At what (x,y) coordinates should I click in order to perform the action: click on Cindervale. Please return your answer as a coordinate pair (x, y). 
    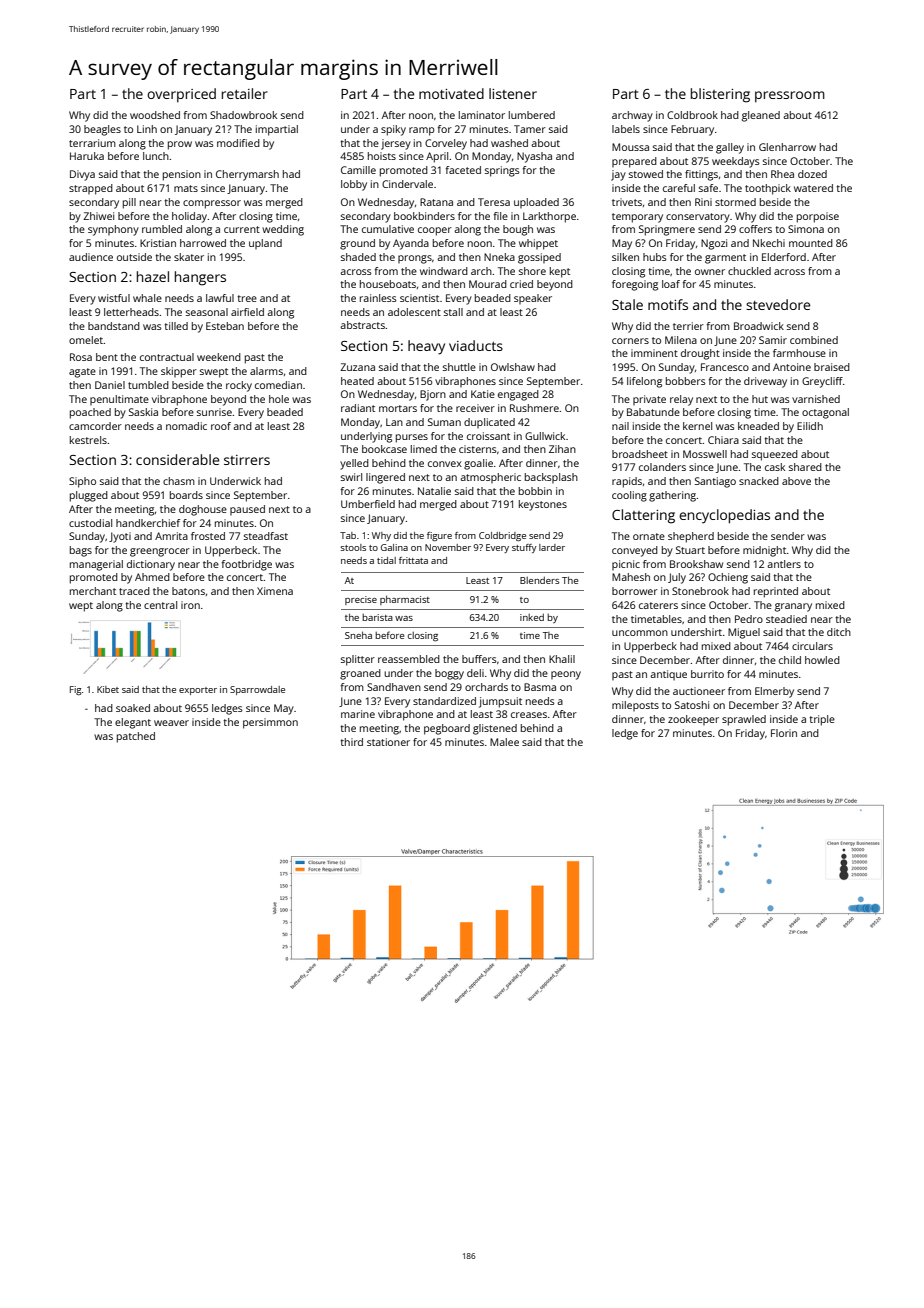
    Looking at the image, I should click on (407, 184).
